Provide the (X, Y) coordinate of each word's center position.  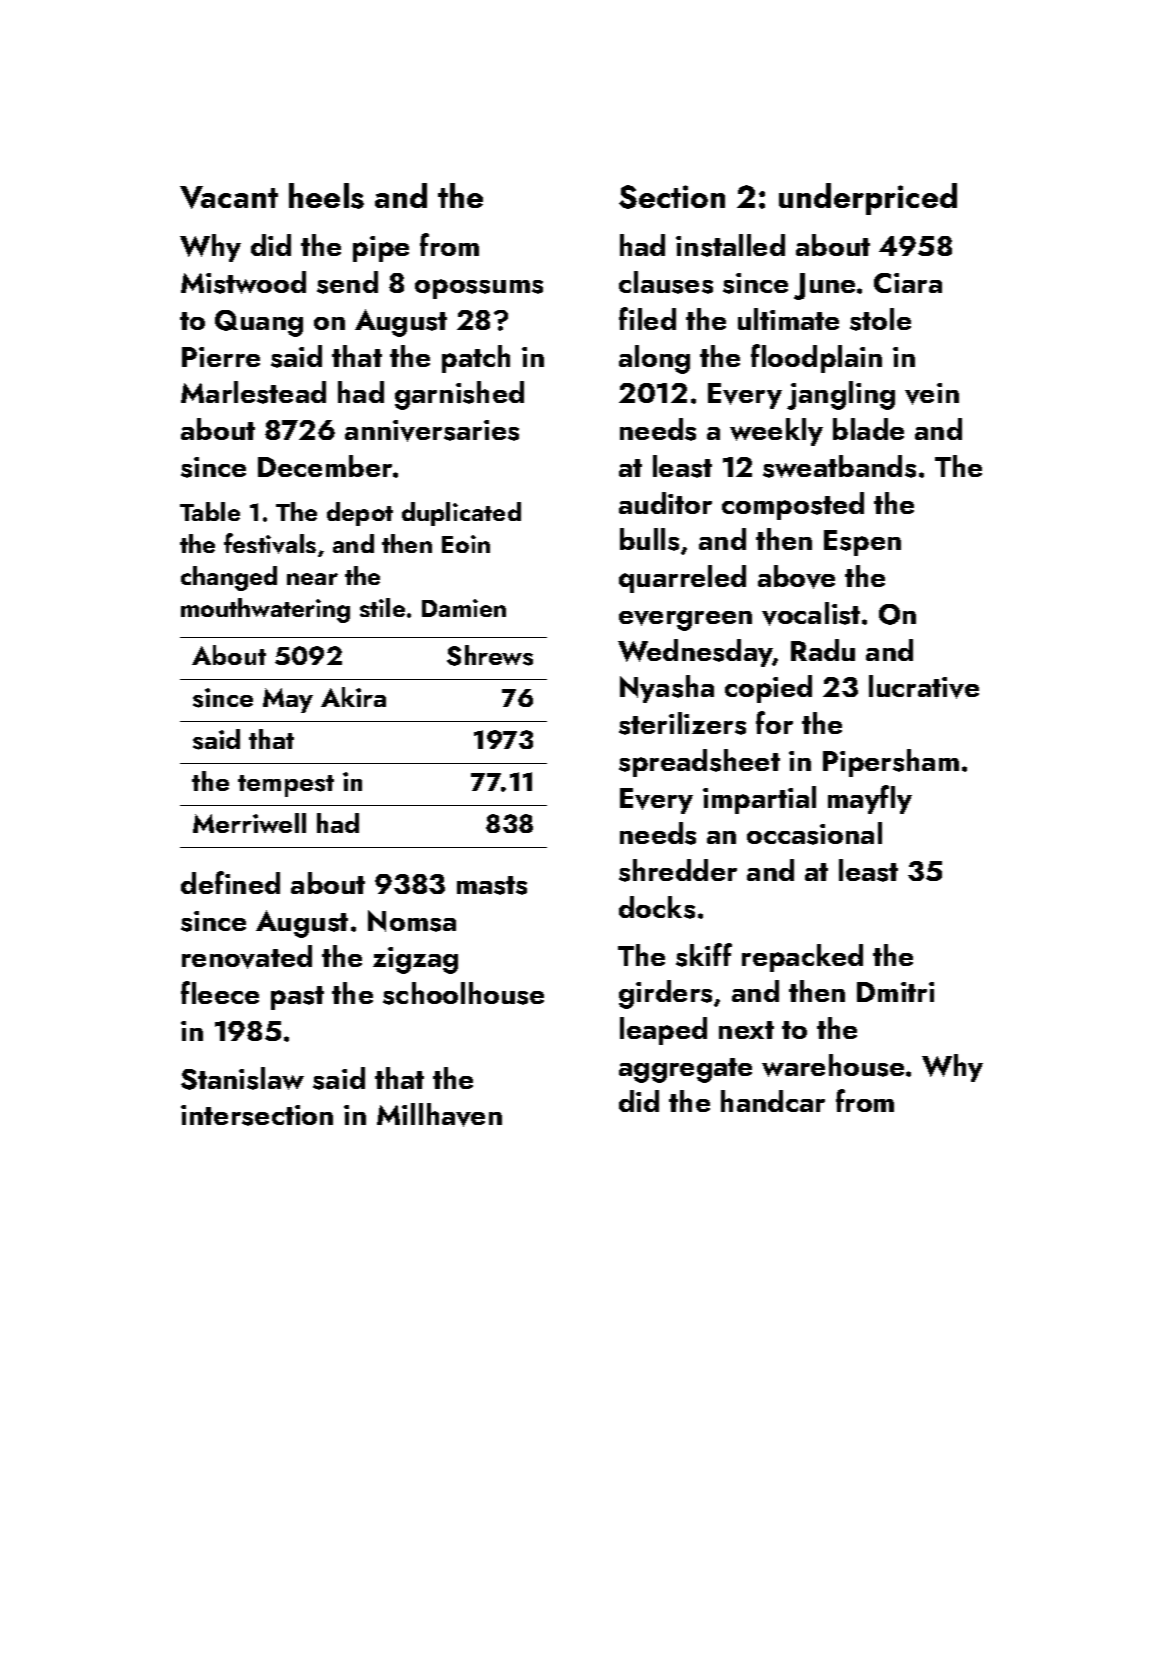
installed (730, 245)
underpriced (868, 199)
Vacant (229, 197)
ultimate (788, 319)
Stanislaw (242, 1078)
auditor (665, 503)
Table (210, 511)
